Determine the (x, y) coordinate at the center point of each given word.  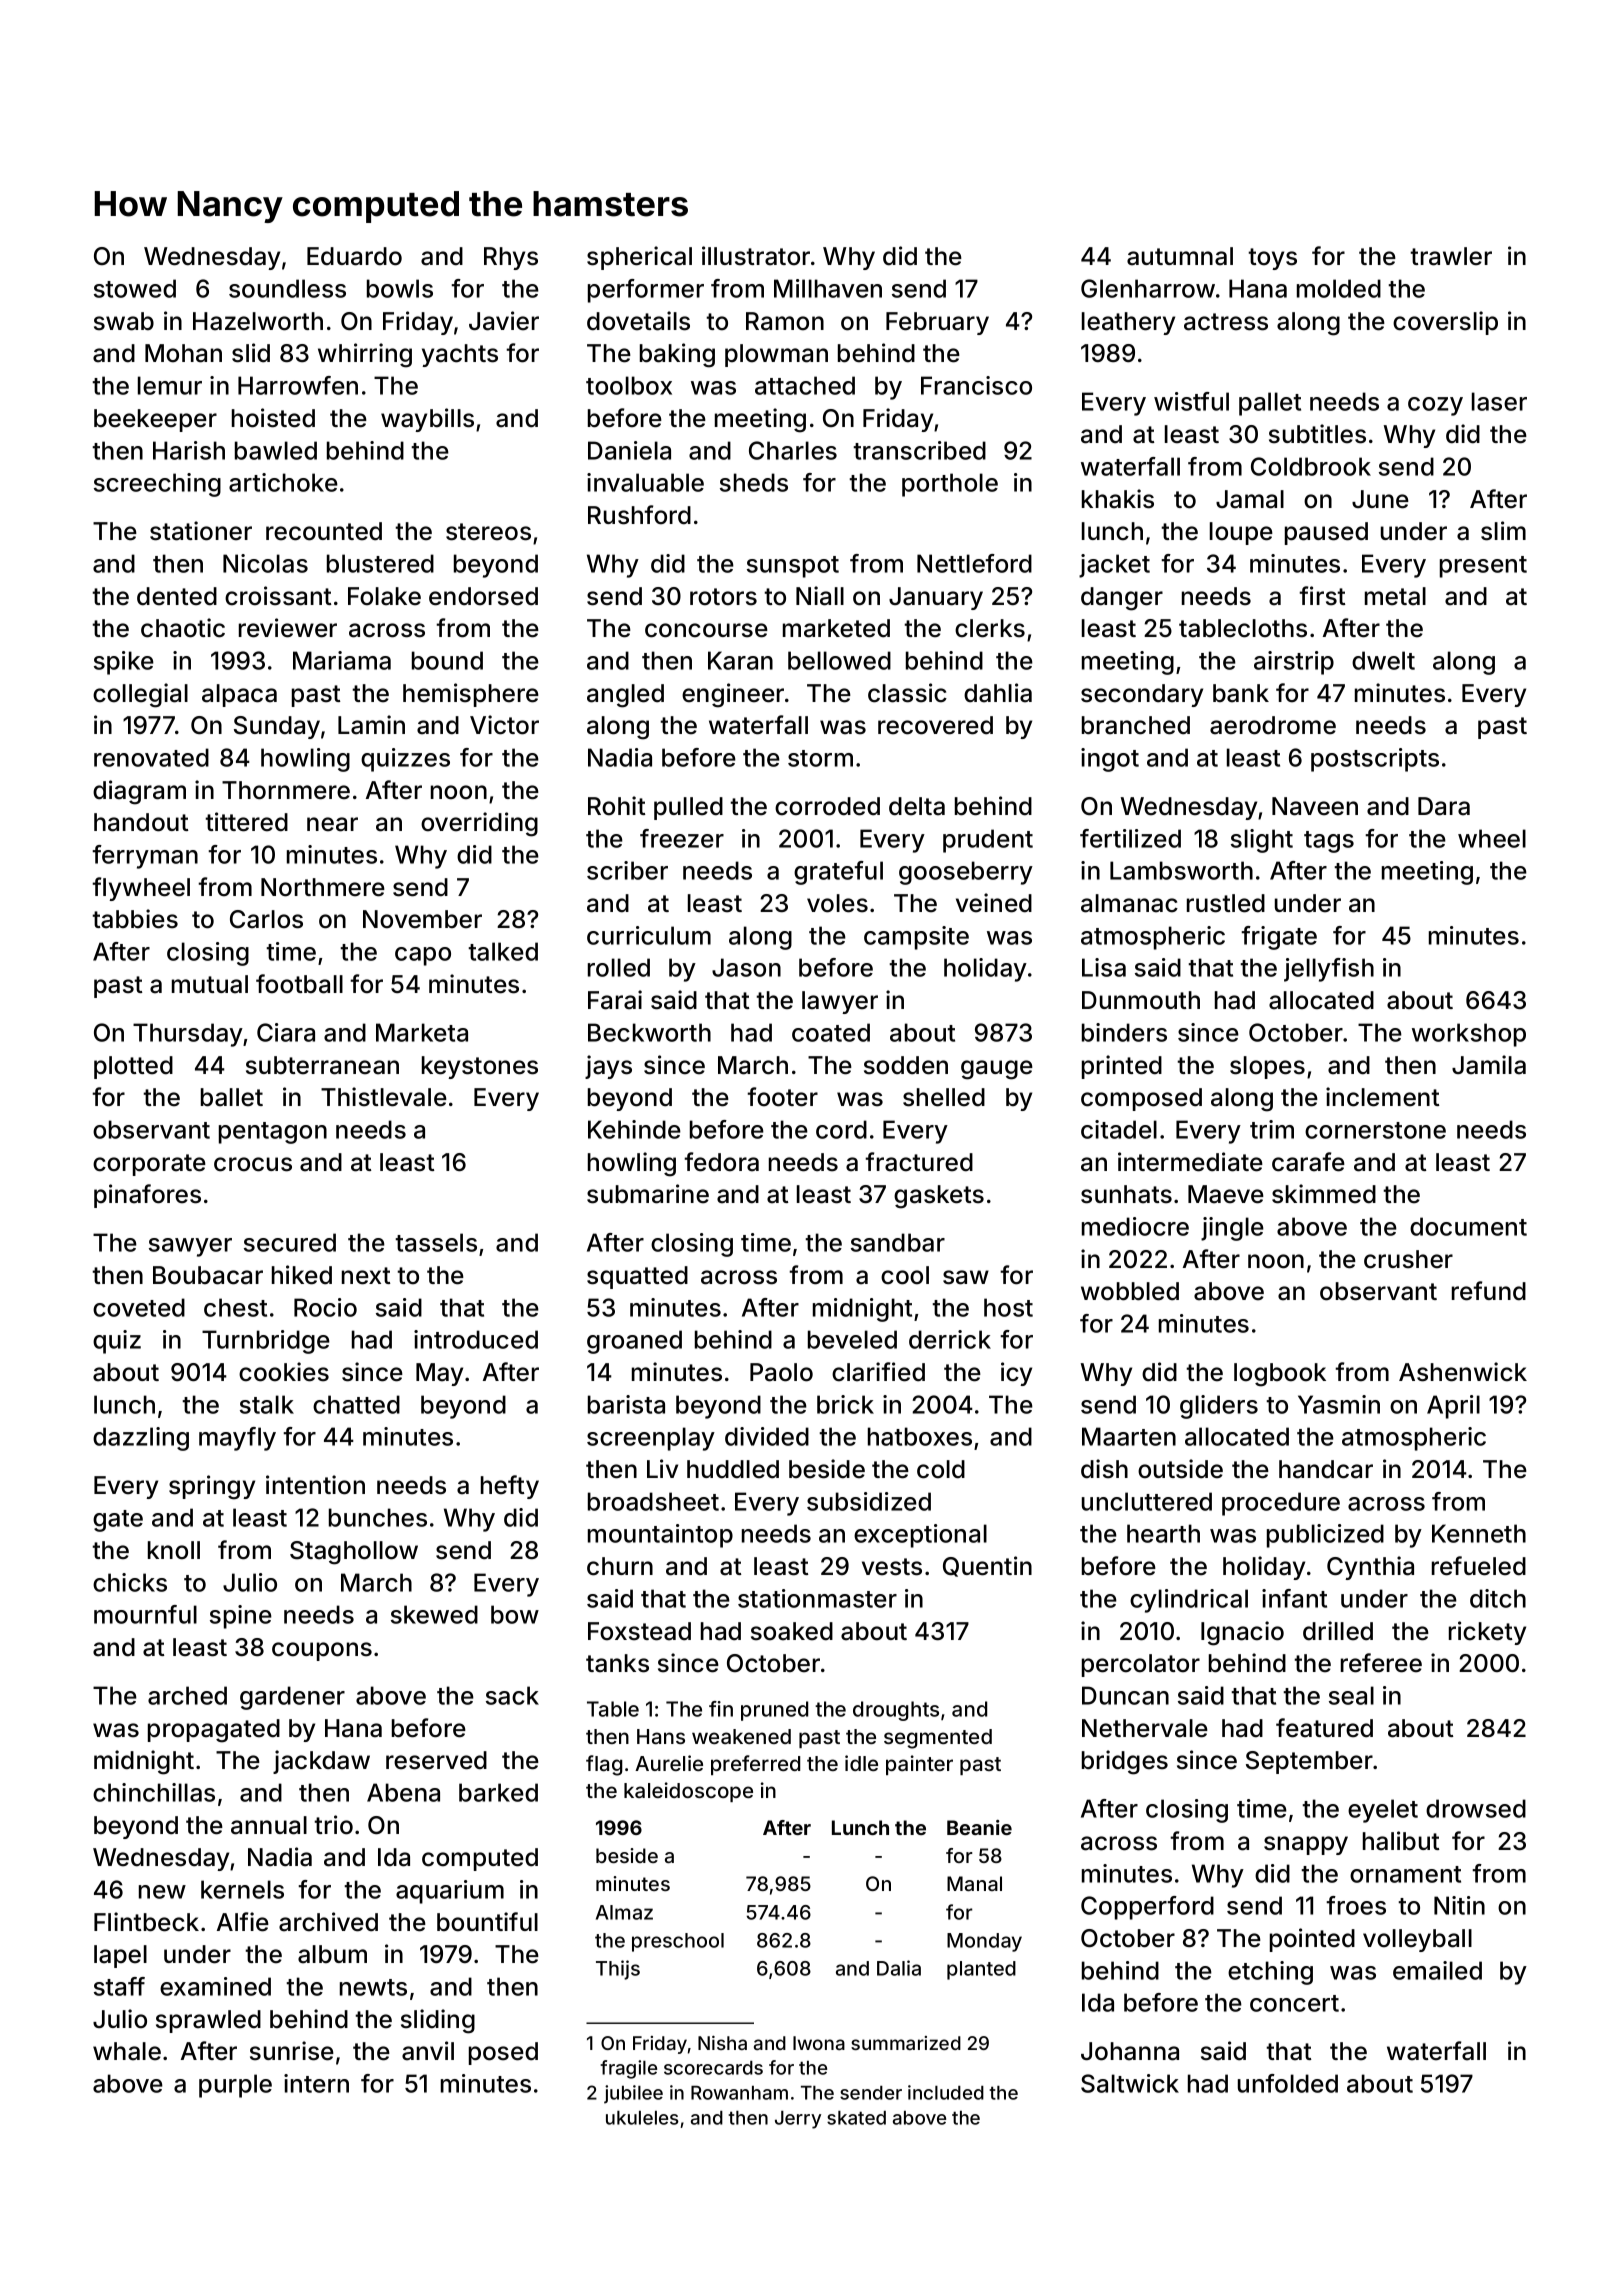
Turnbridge (266, 1342)
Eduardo (354, 256)
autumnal (1180, 256)
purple (235, 2086)
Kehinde (634, 1129)
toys (1272, 259)
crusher (1408, 1259)
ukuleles (642, 2118)
